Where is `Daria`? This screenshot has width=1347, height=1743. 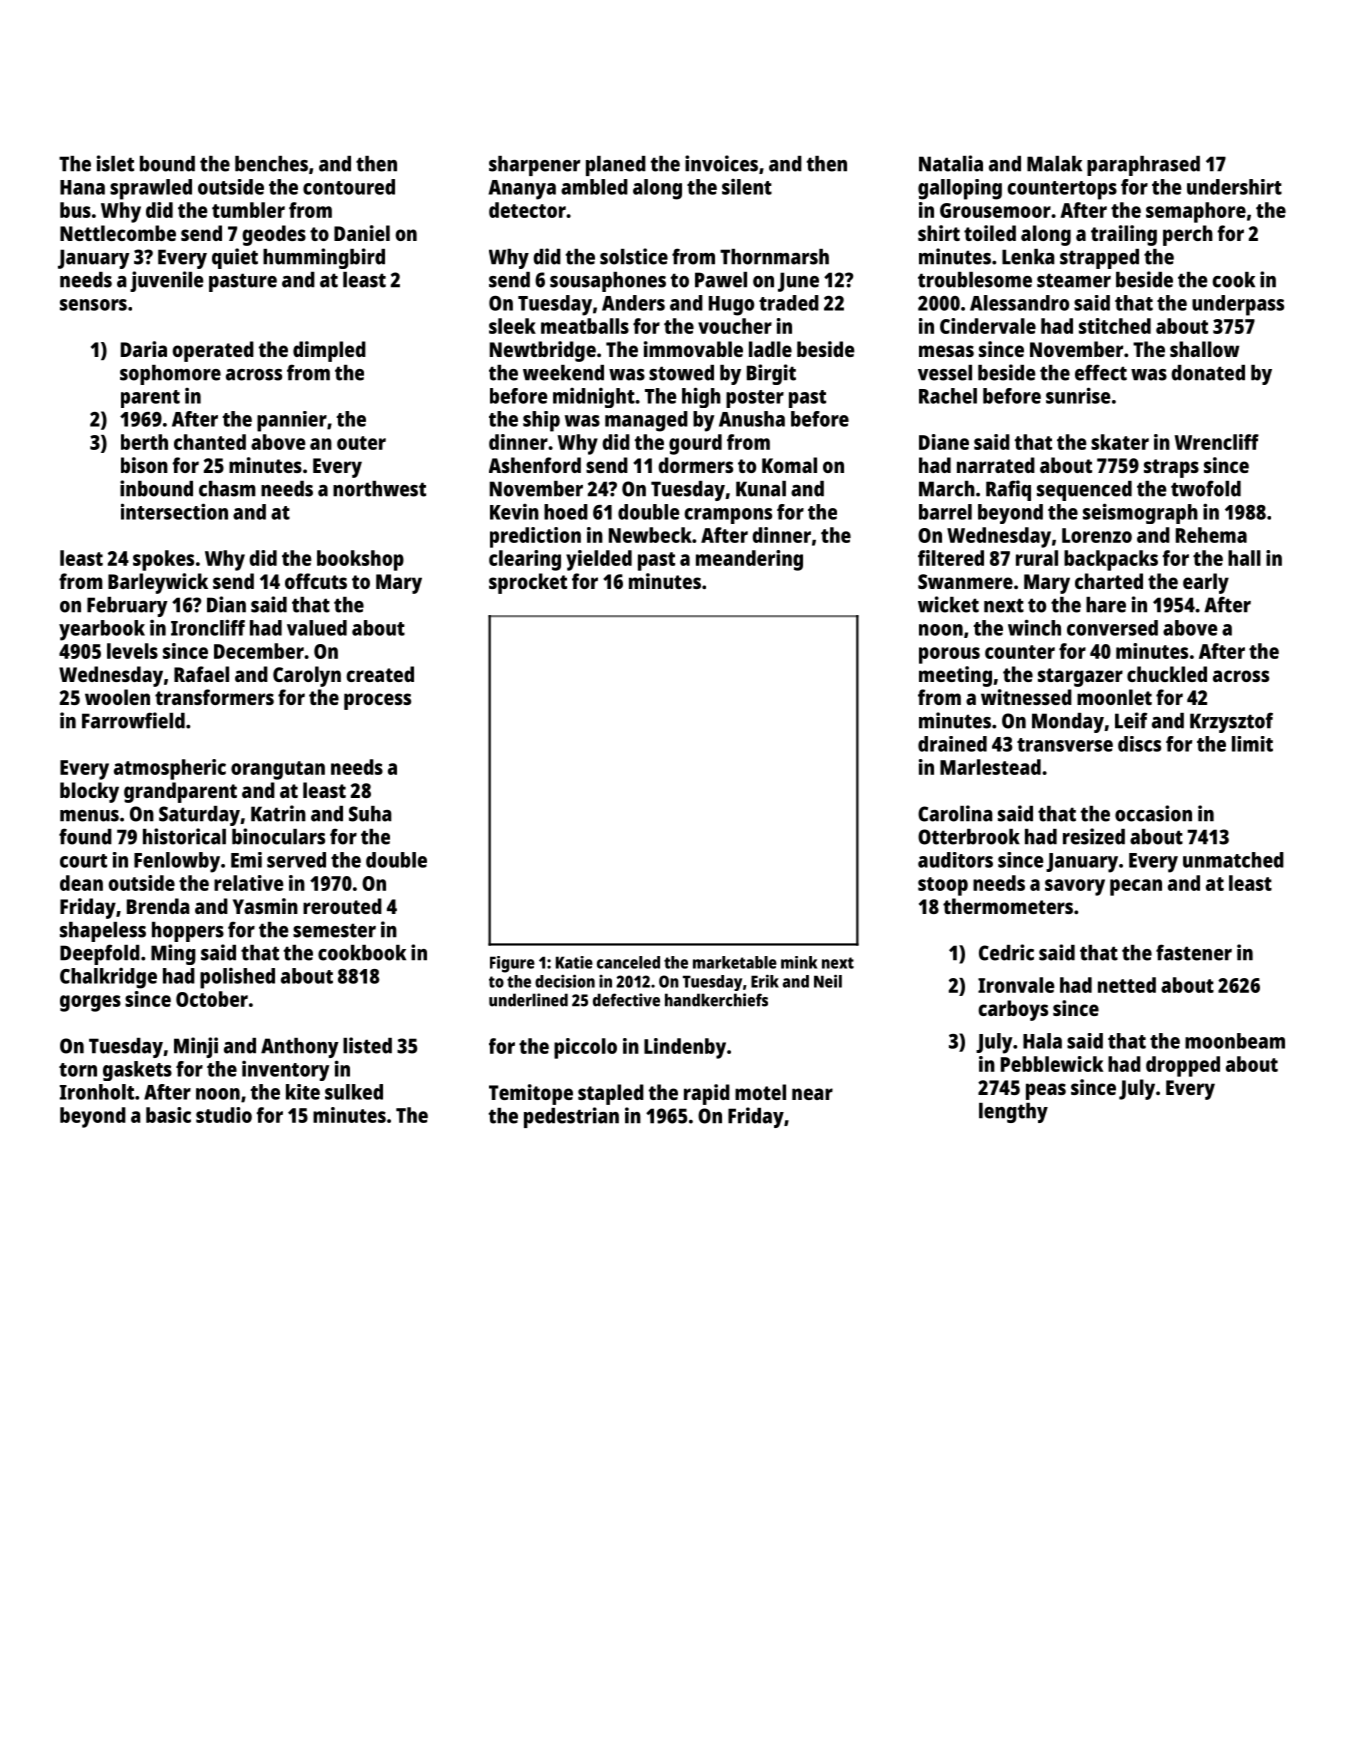 Daria is located at coordinates (144, 349).
